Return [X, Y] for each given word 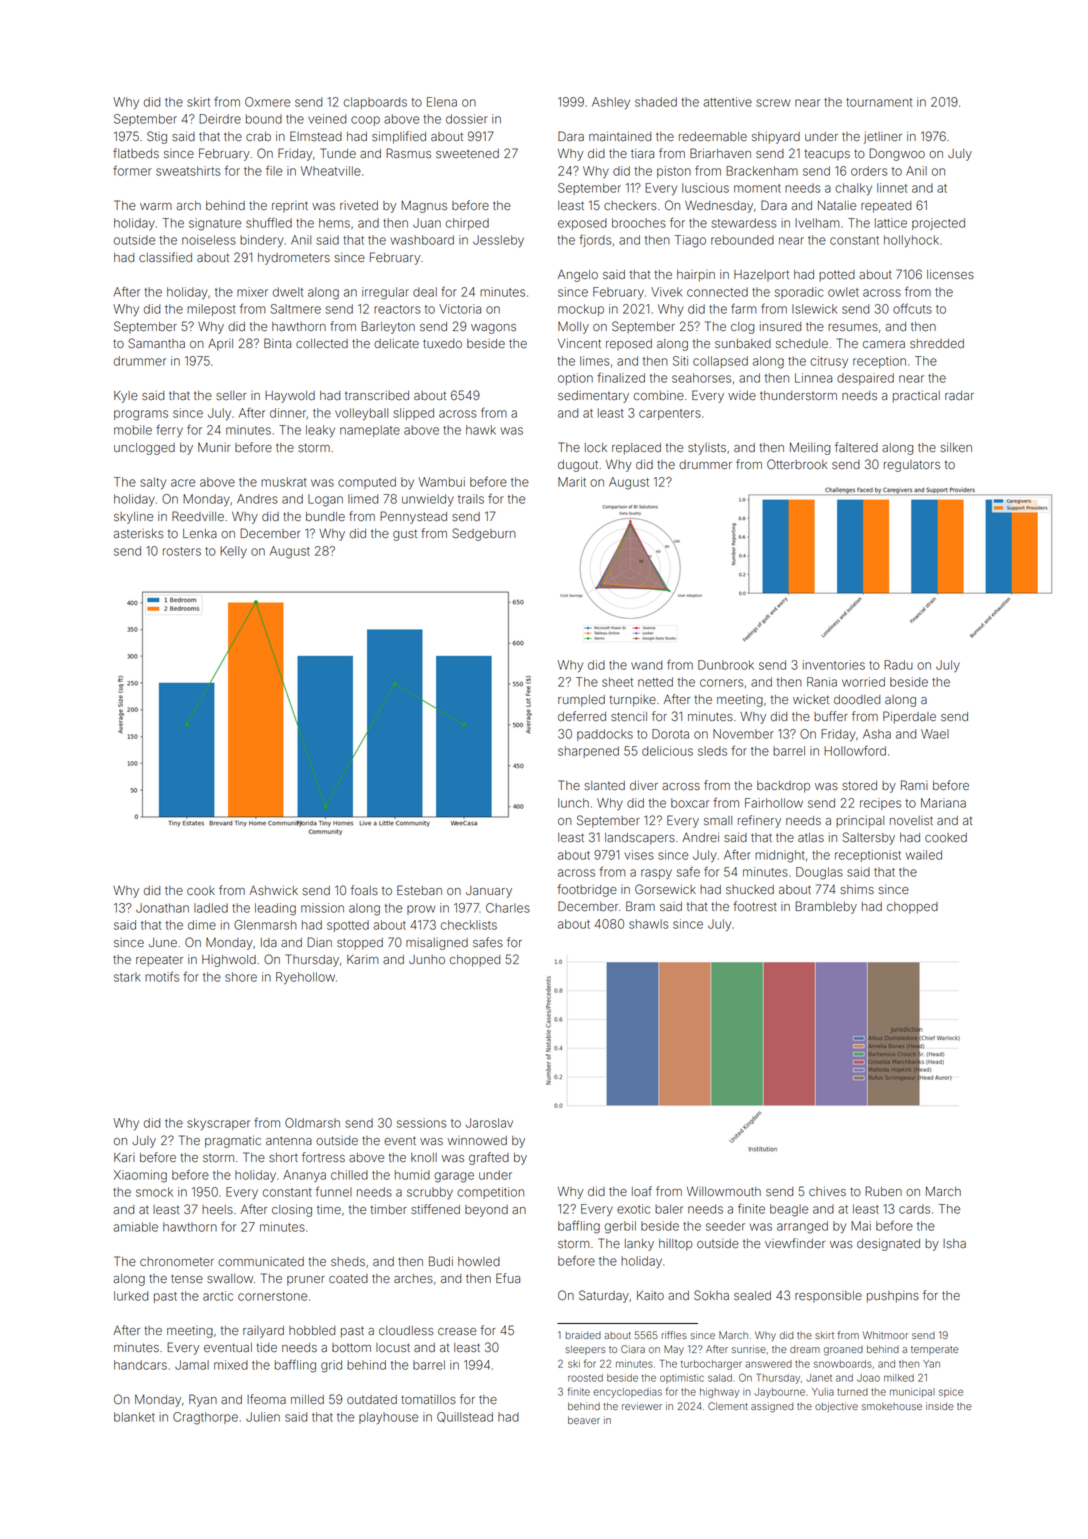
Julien [263, 1417]
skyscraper [218, 1124]
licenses [950, 274]
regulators [912, 466]
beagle [789, 1210]
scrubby [430, 1193]
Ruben [883, 1191]
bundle [325, 516]
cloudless [406, 1331]
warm [156, 206]
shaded [656, 102]
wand [646, 665]
